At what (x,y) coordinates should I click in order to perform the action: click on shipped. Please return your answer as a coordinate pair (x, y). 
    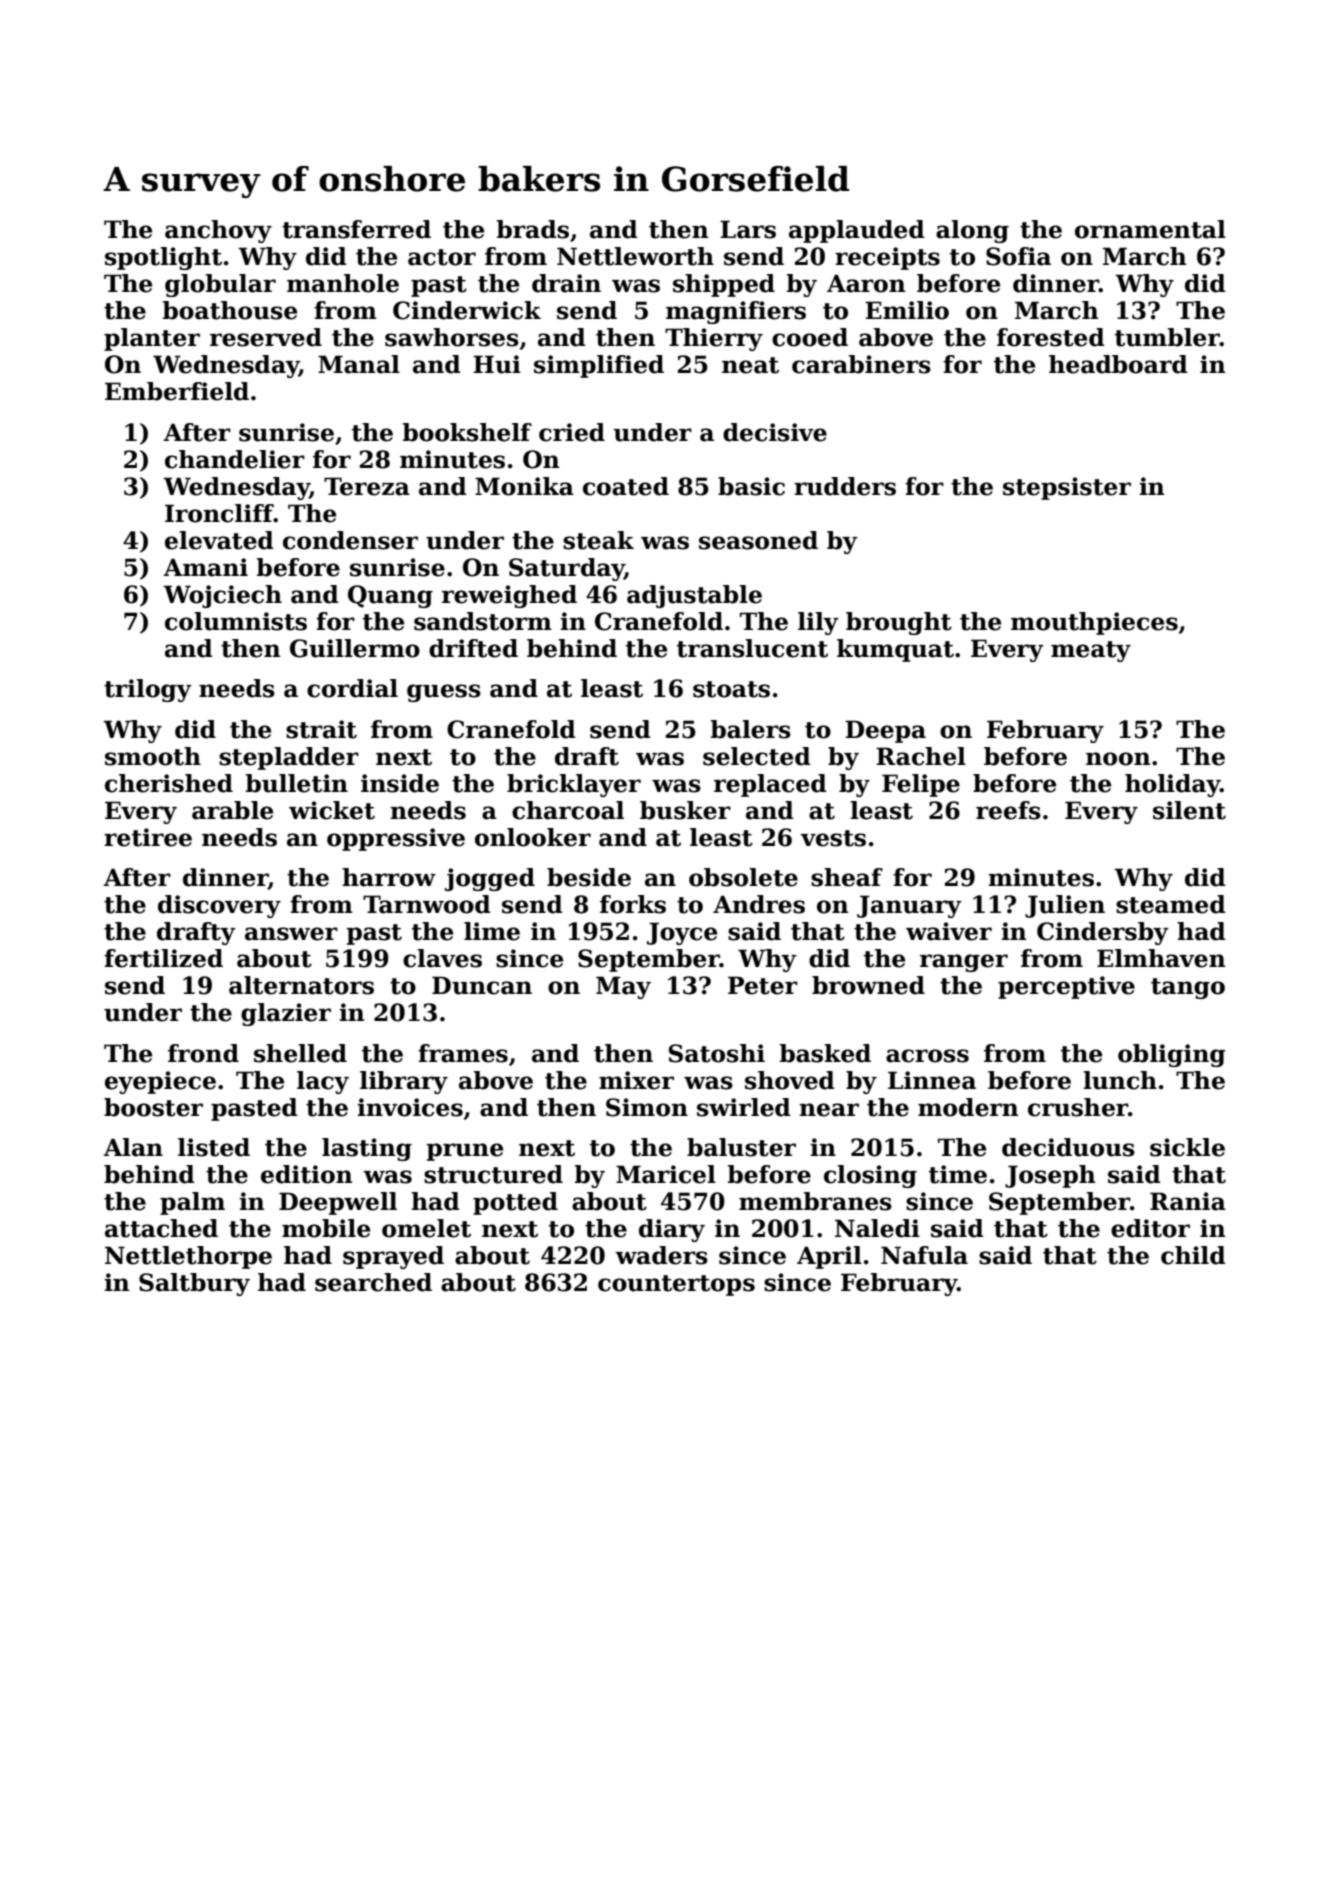
    Looking at the image, I should click on (724, 285).
